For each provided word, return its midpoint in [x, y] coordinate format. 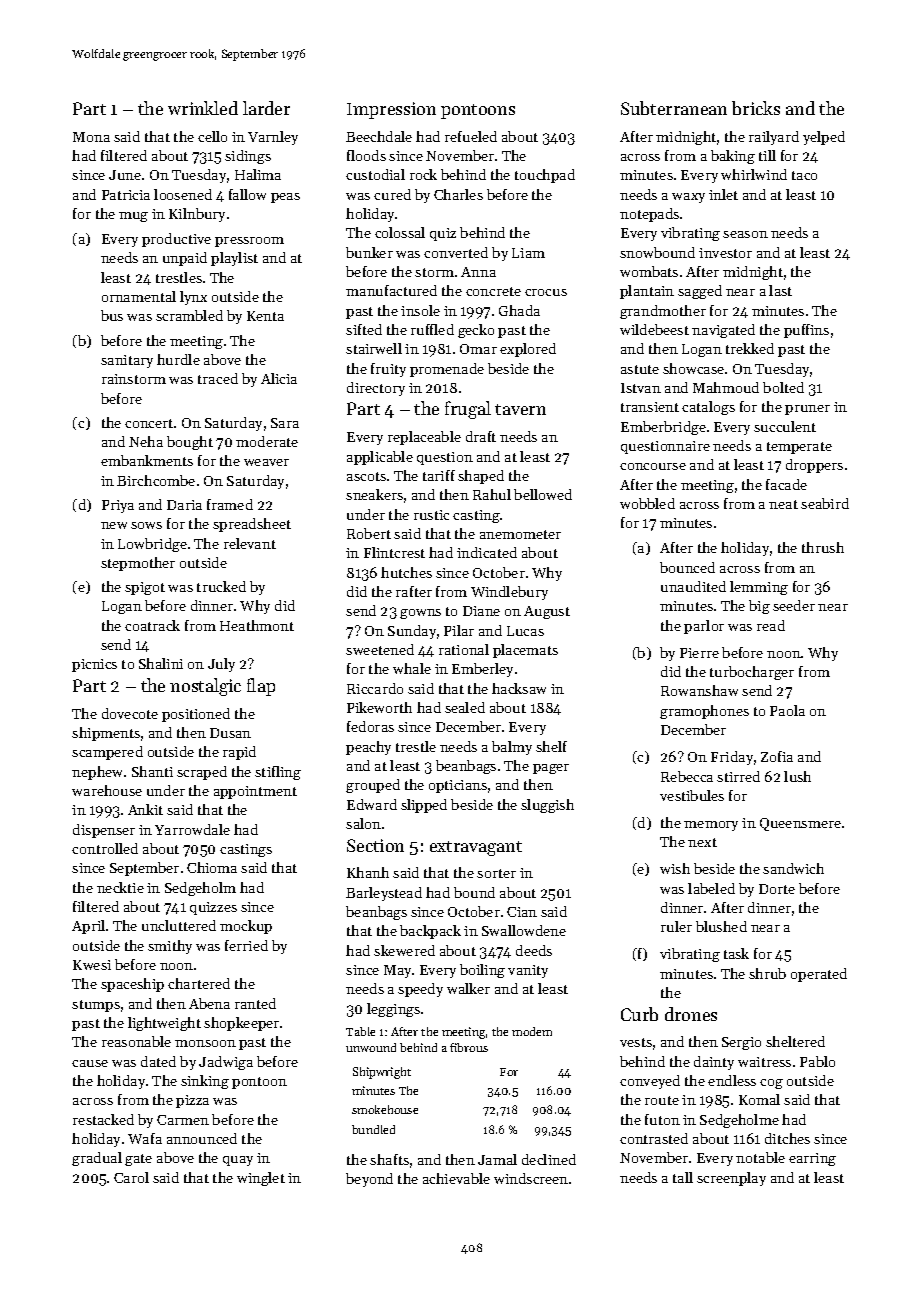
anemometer [520, 534]
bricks [756, 108]
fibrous [469, 1047]
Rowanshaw [699, 690]
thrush [823, 547]
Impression [391, 110]
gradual [97, 1159]
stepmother [138, 564]
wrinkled [203, 108]
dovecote [130, 713]
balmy [512, 748]
